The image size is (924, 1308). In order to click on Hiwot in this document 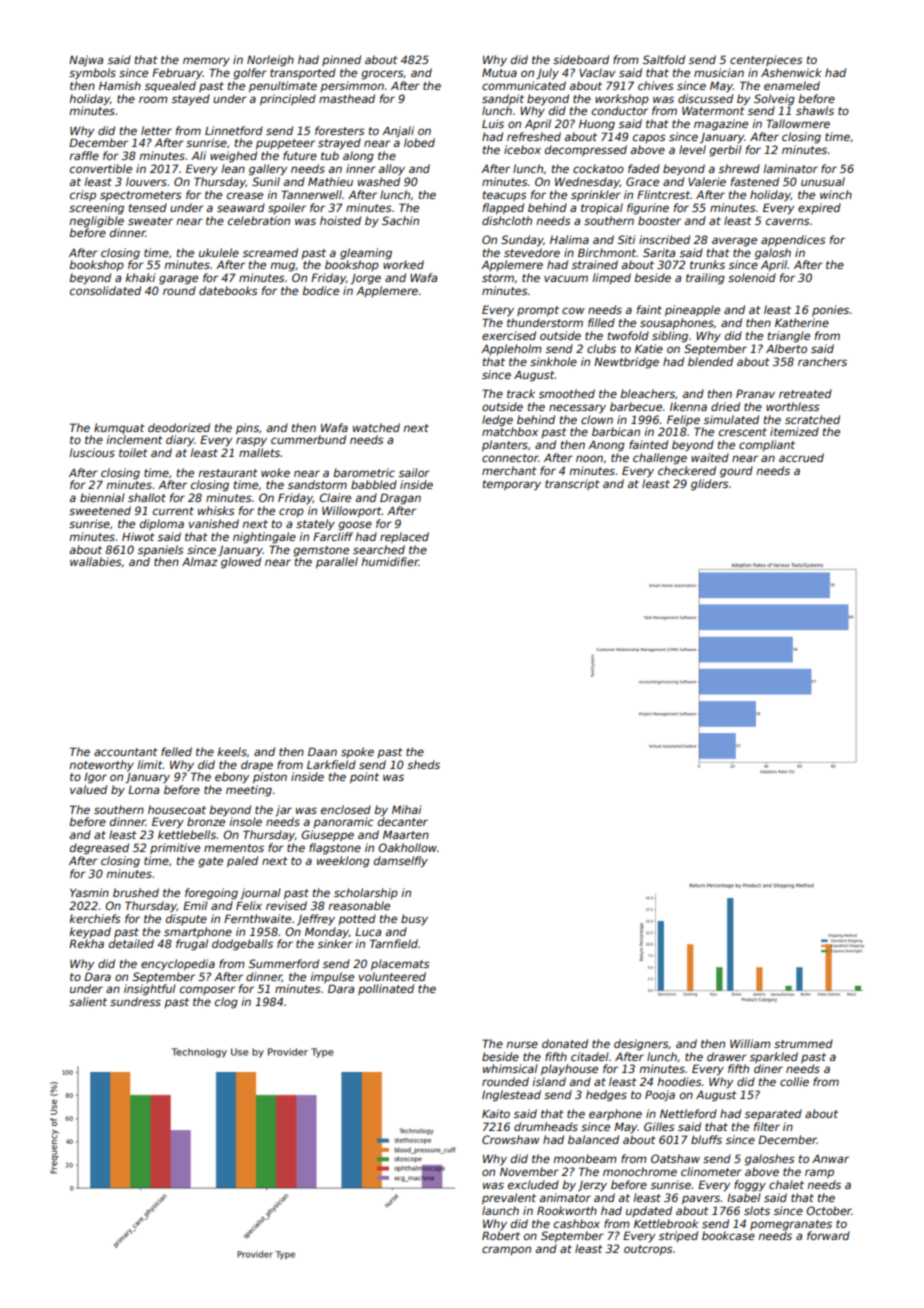, I will do `click(138, 536)`.
